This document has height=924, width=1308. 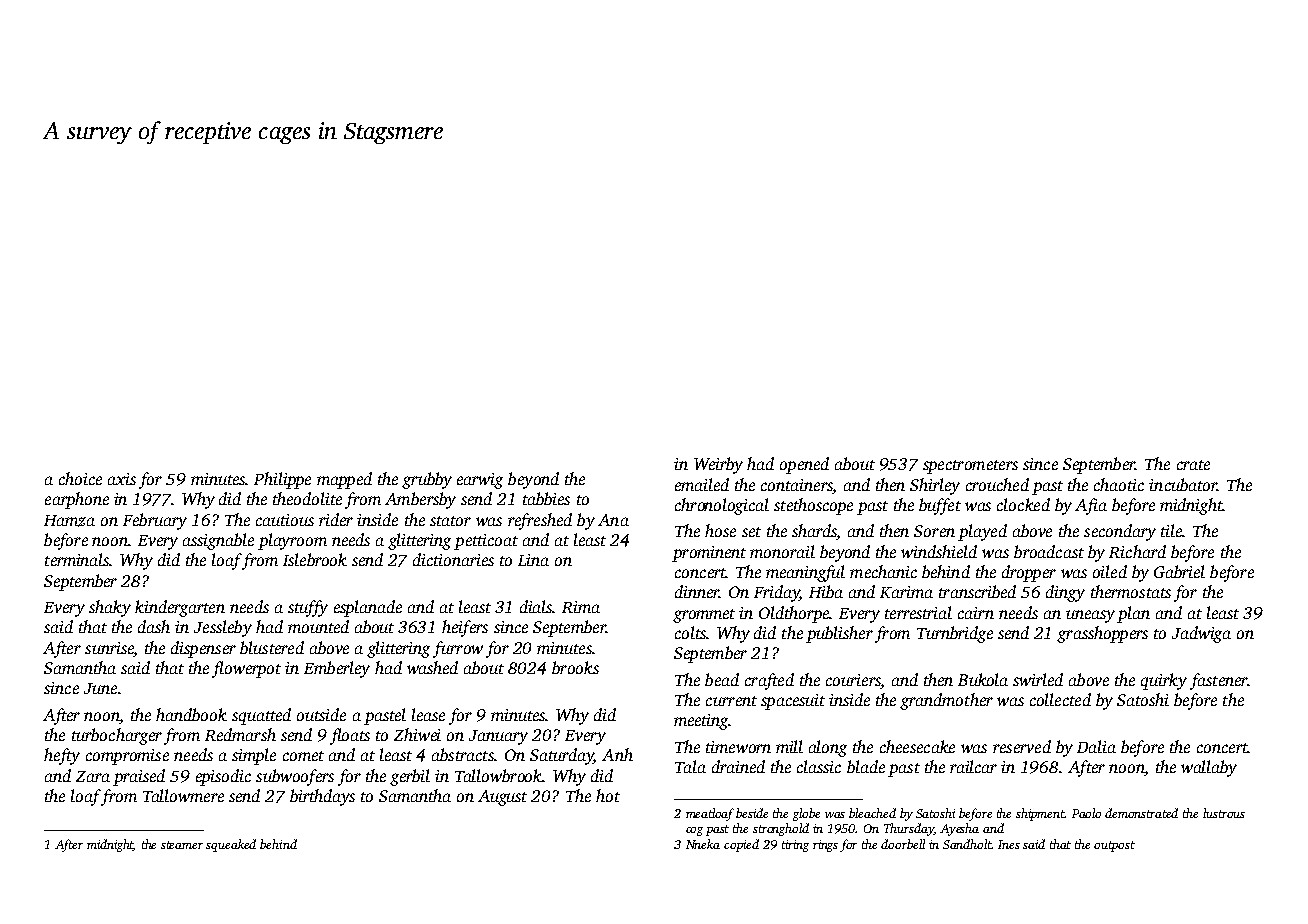 What do you see at coordinates (718, 465) in the document?
I see `Weirby` at bounding box center [718, 465].
